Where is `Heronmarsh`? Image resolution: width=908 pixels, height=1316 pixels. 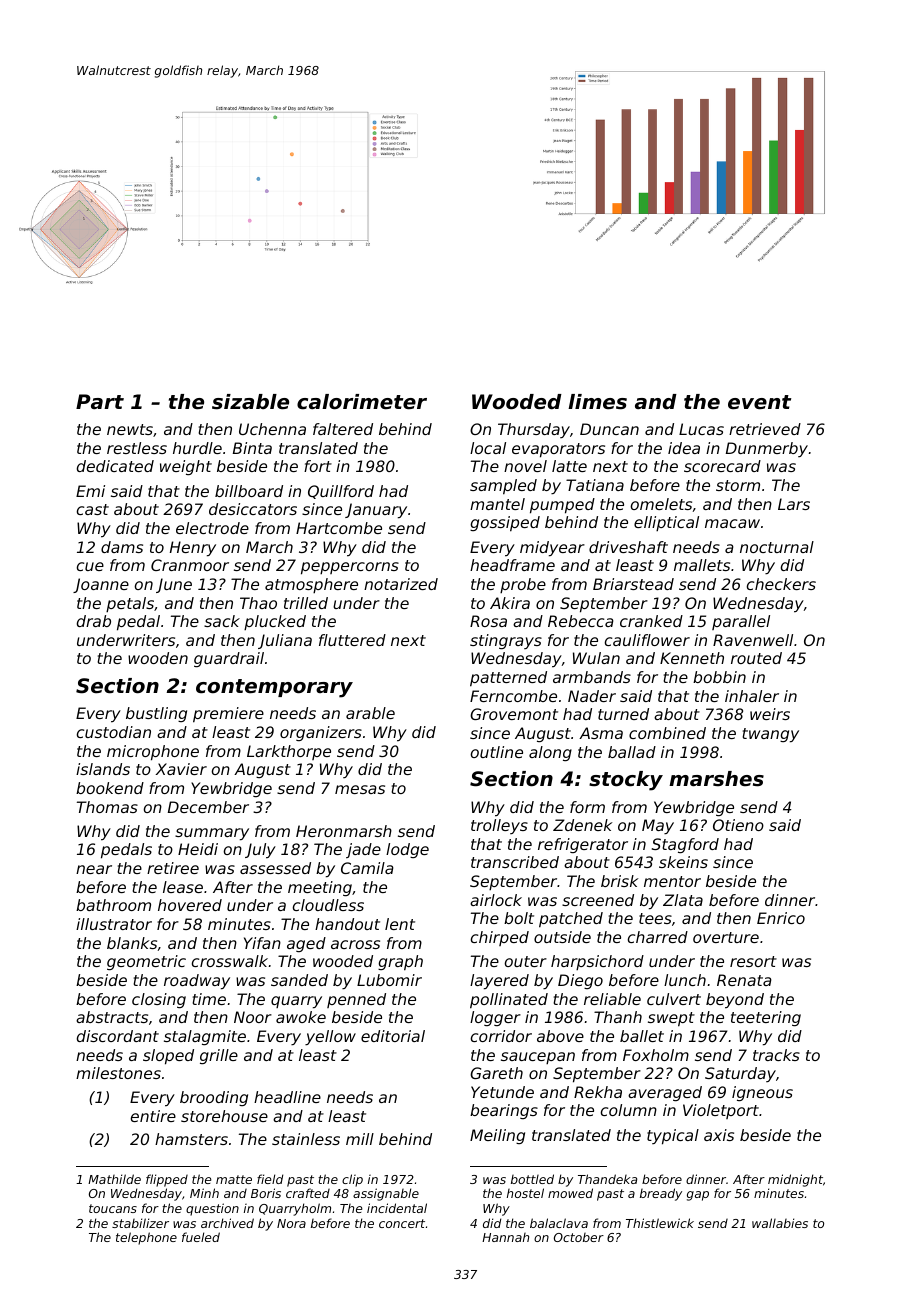
Heronmarsh is located at coordinates (344, 831).
